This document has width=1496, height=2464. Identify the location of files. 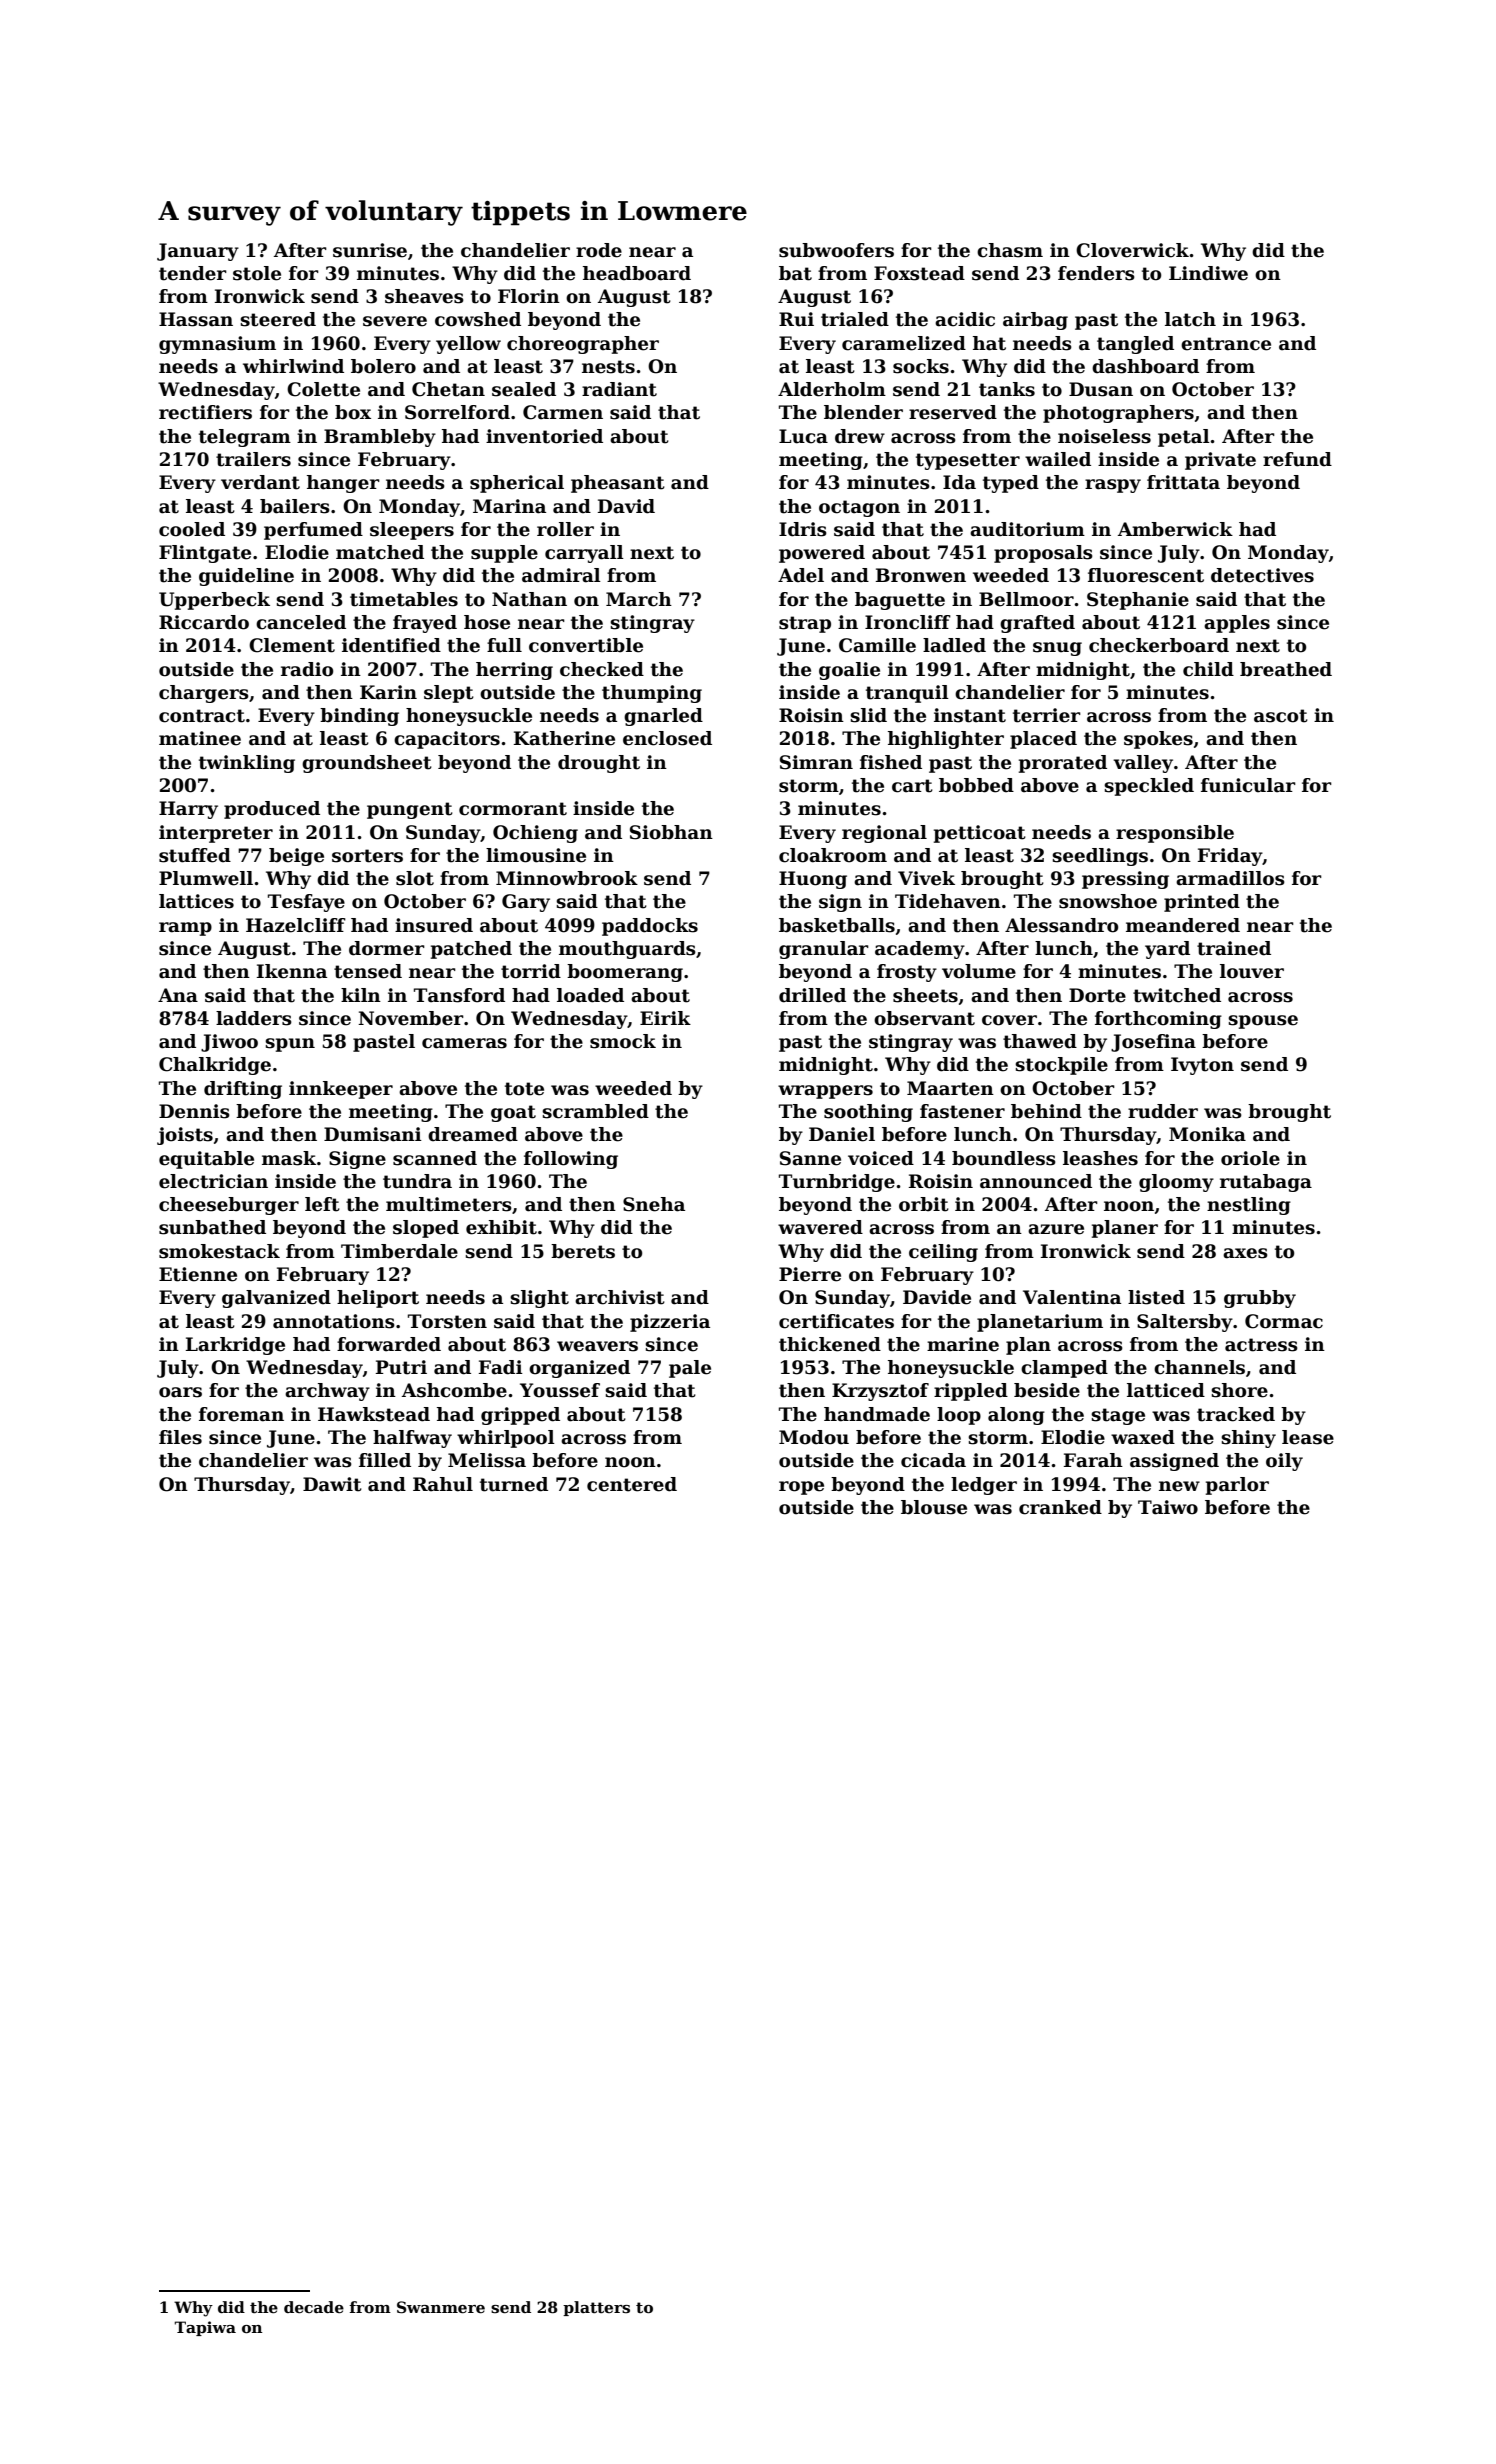
(180, 1437).
